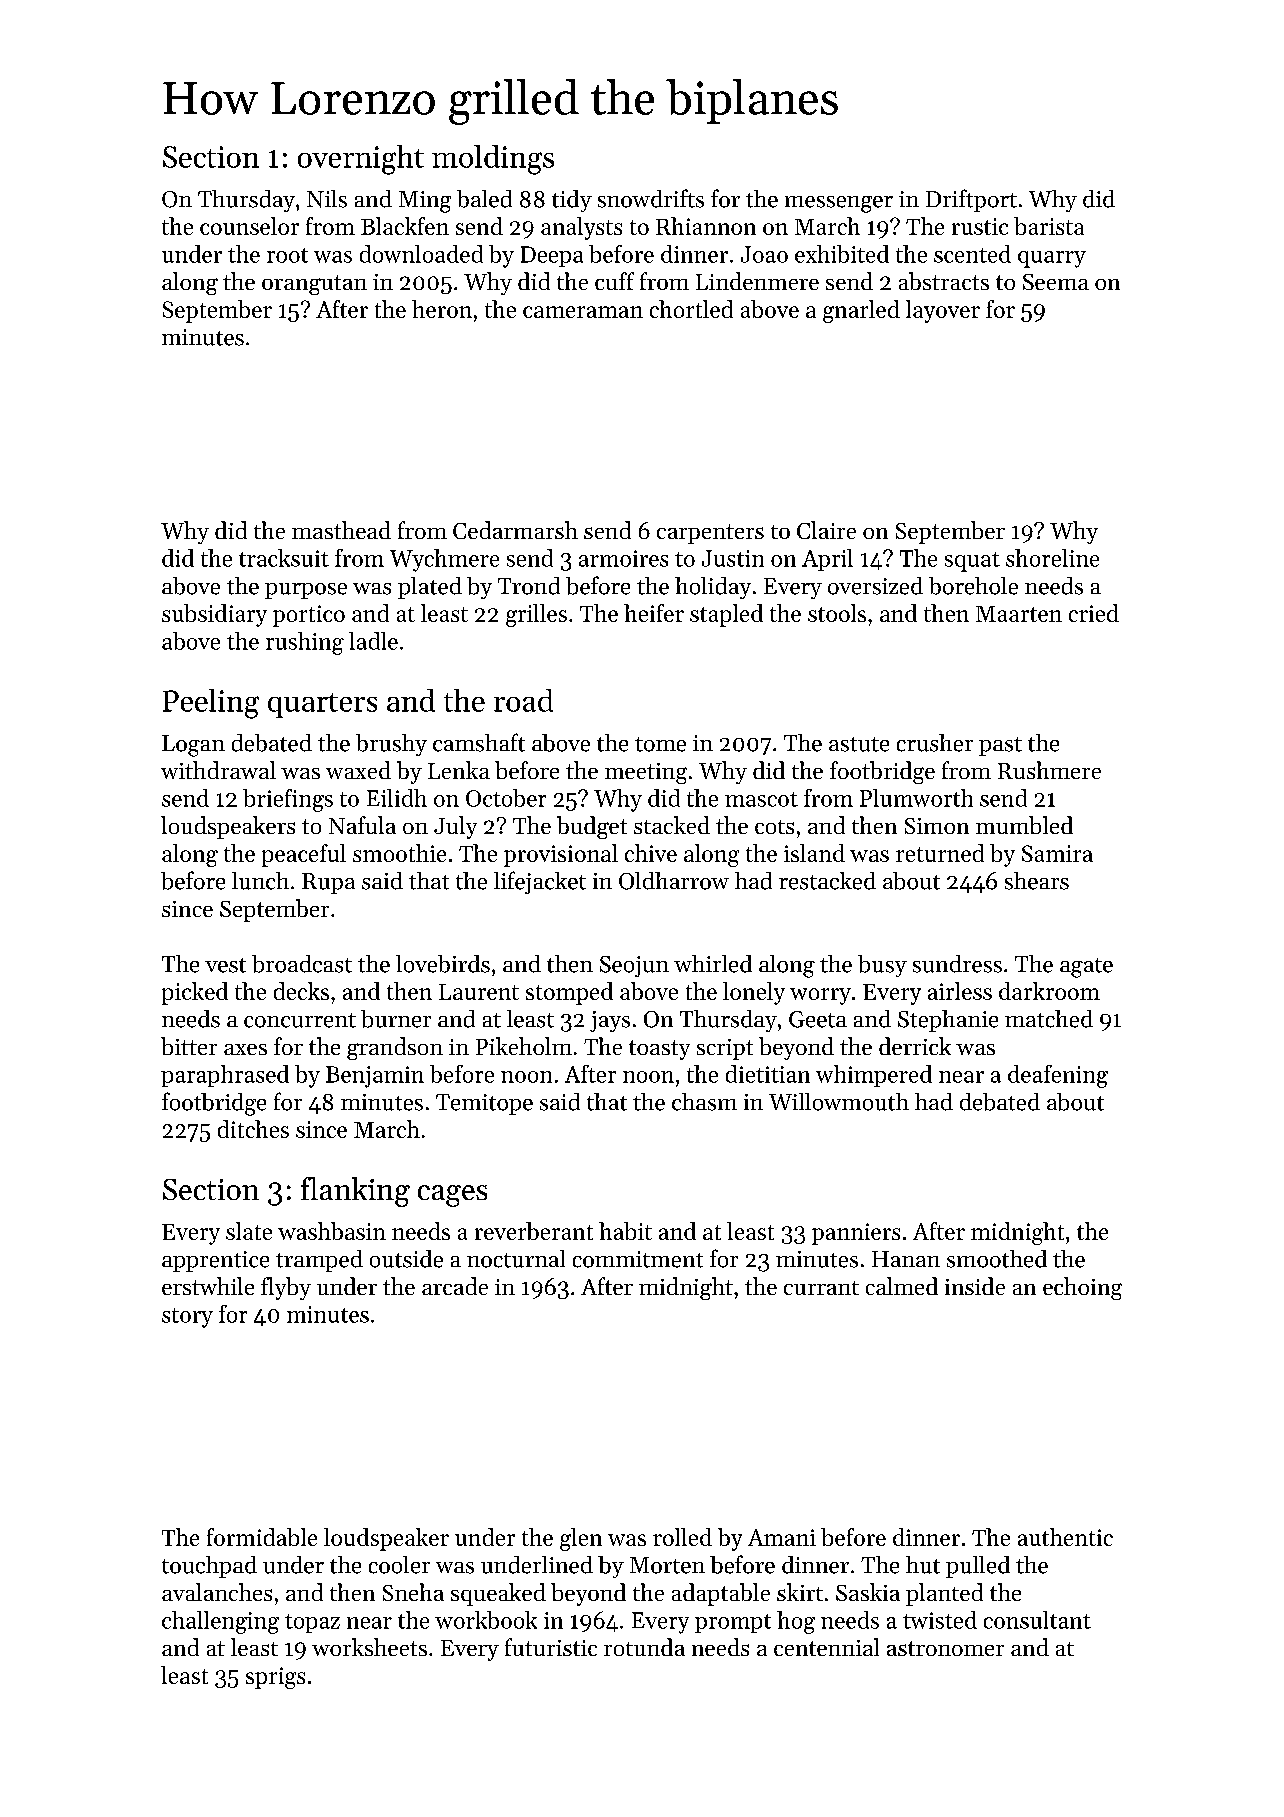 The width and height of the page is (1284, 1817). Describe the element at coordinates (262, 1537) in the page. I see `formidable` at that location.
